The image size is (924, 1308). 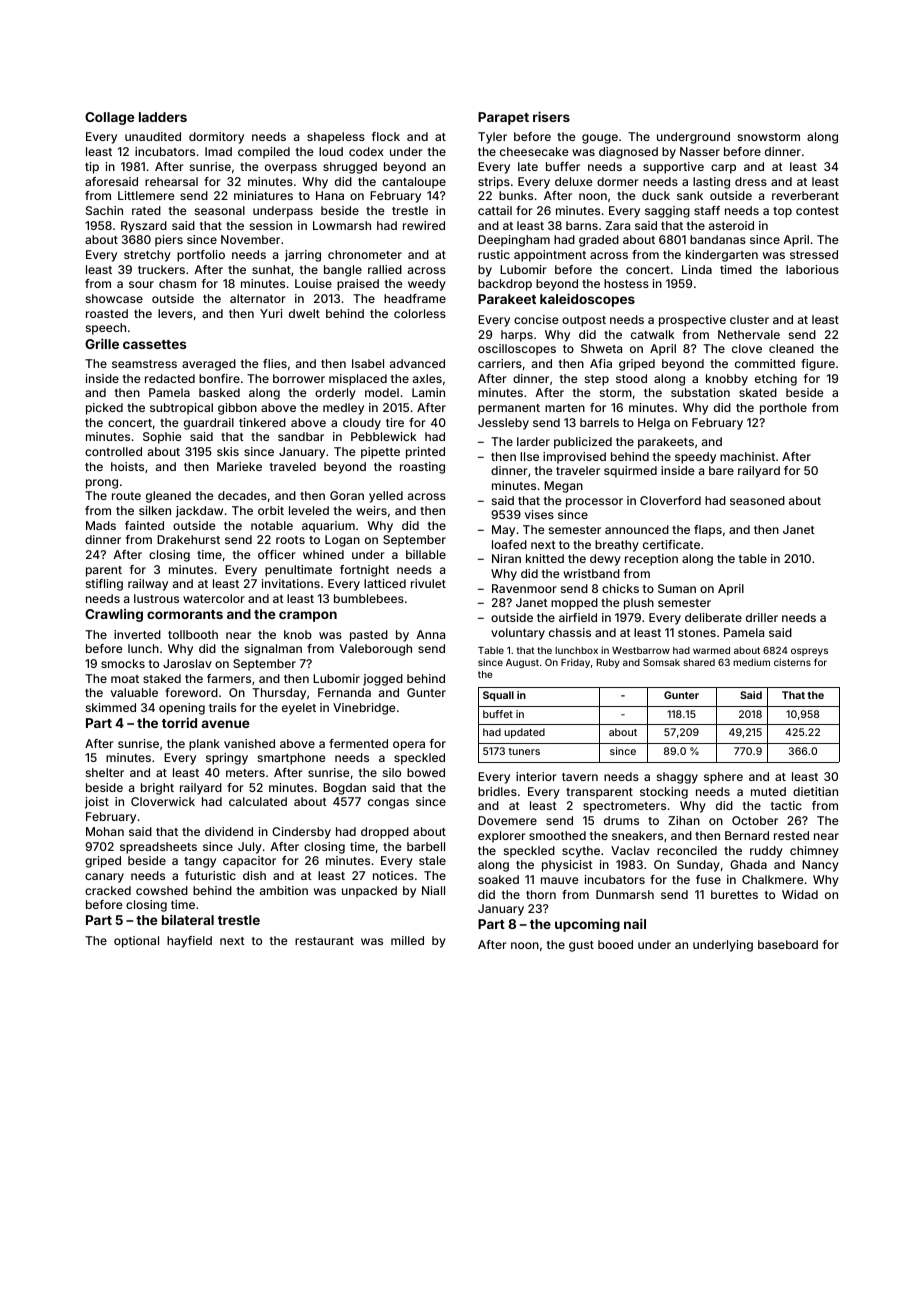 What do you see at coordinates (104, 878) in the image?
I see `canary` at bounding box center [104, 878].
